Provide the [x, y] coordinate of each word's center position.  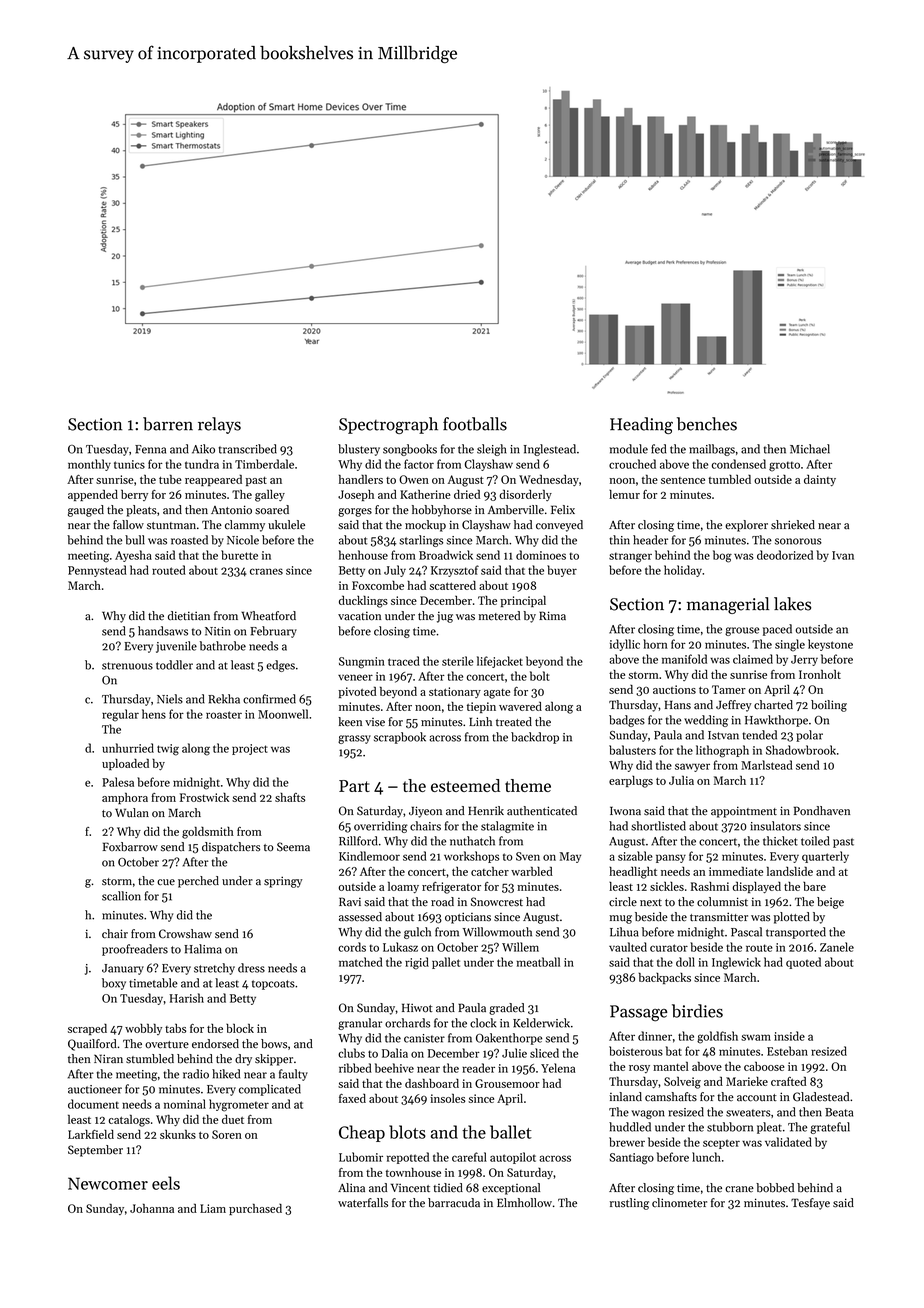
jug [445, 617]
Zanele [837, 947]
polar [809, 736]
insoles [447, 1098]
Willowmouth [497, 932]
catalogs [129, 1120]
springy [283, 882]
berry [134, 495]
